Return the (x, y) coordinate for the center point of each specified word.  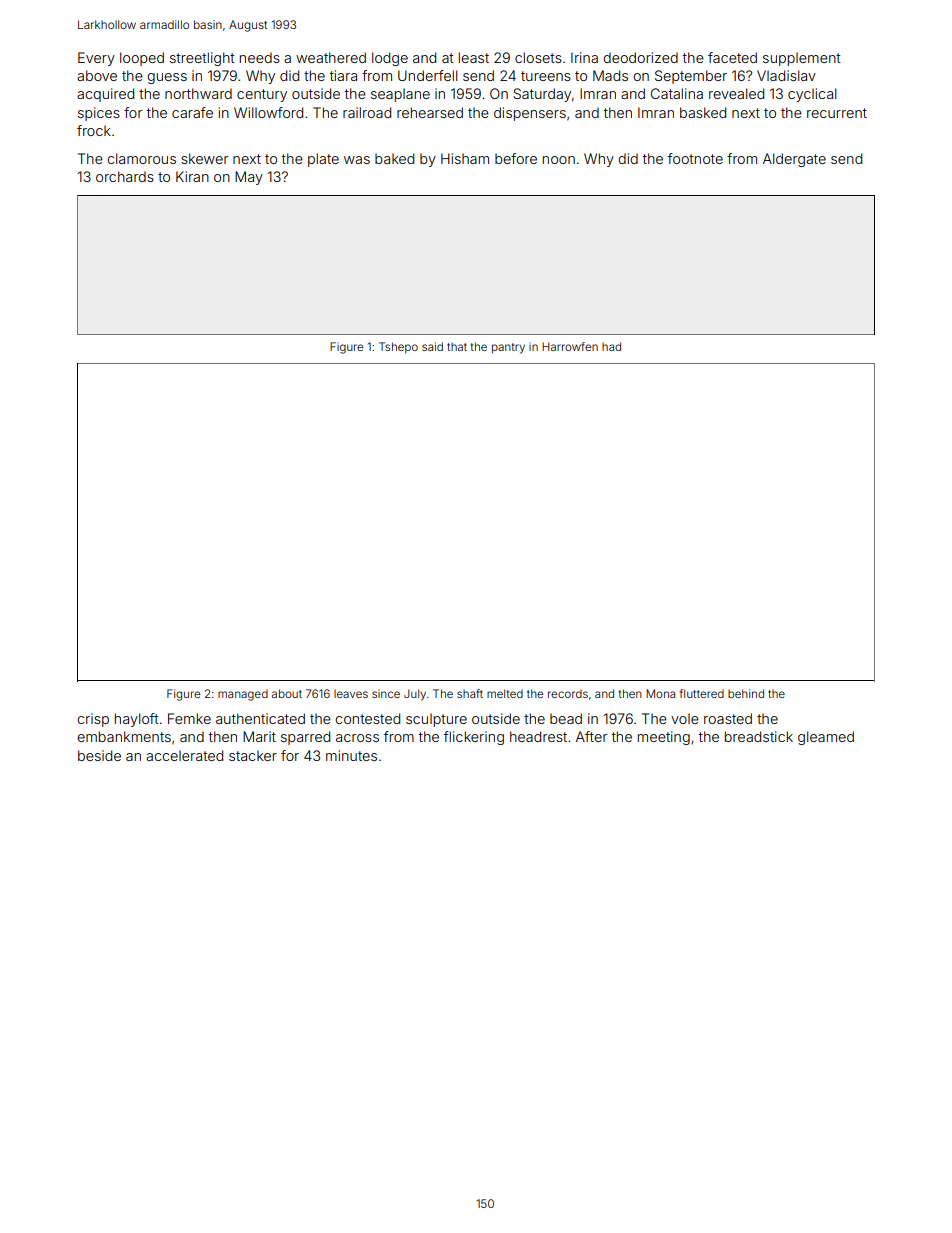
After (591, 736)
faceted (732, 57)
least (474, 57)
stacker (253, 755)
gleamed (826, 738)
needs (260, 57)
